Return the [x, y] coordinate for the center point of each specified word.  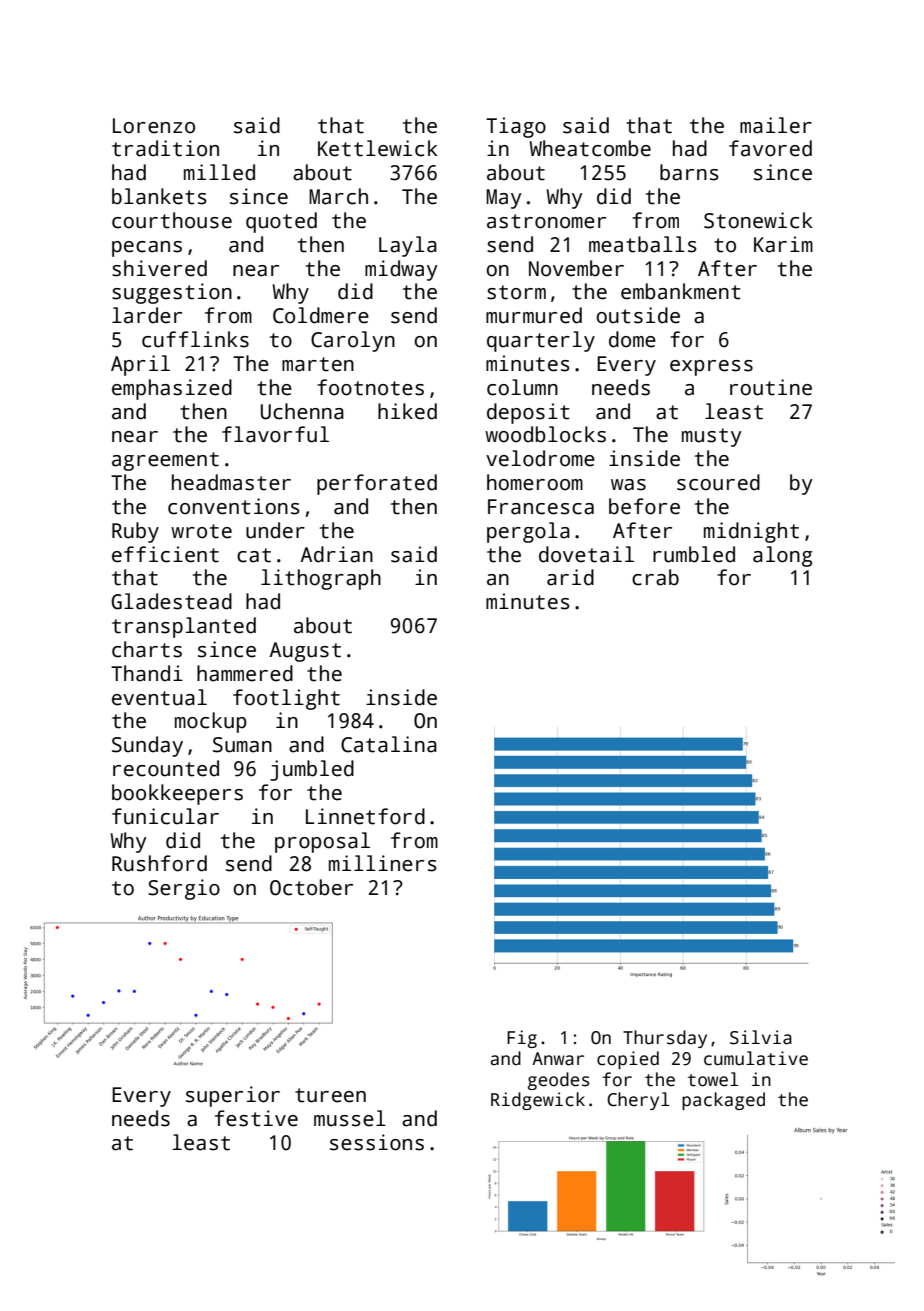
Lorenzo [154, 126]
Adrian [336, 554]
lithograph [321, 579]
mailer [776, 125]
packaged [723, 1101]
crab [655, 577]
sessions [377, 1142]
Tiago [516, 127]
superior [233, 1096]
